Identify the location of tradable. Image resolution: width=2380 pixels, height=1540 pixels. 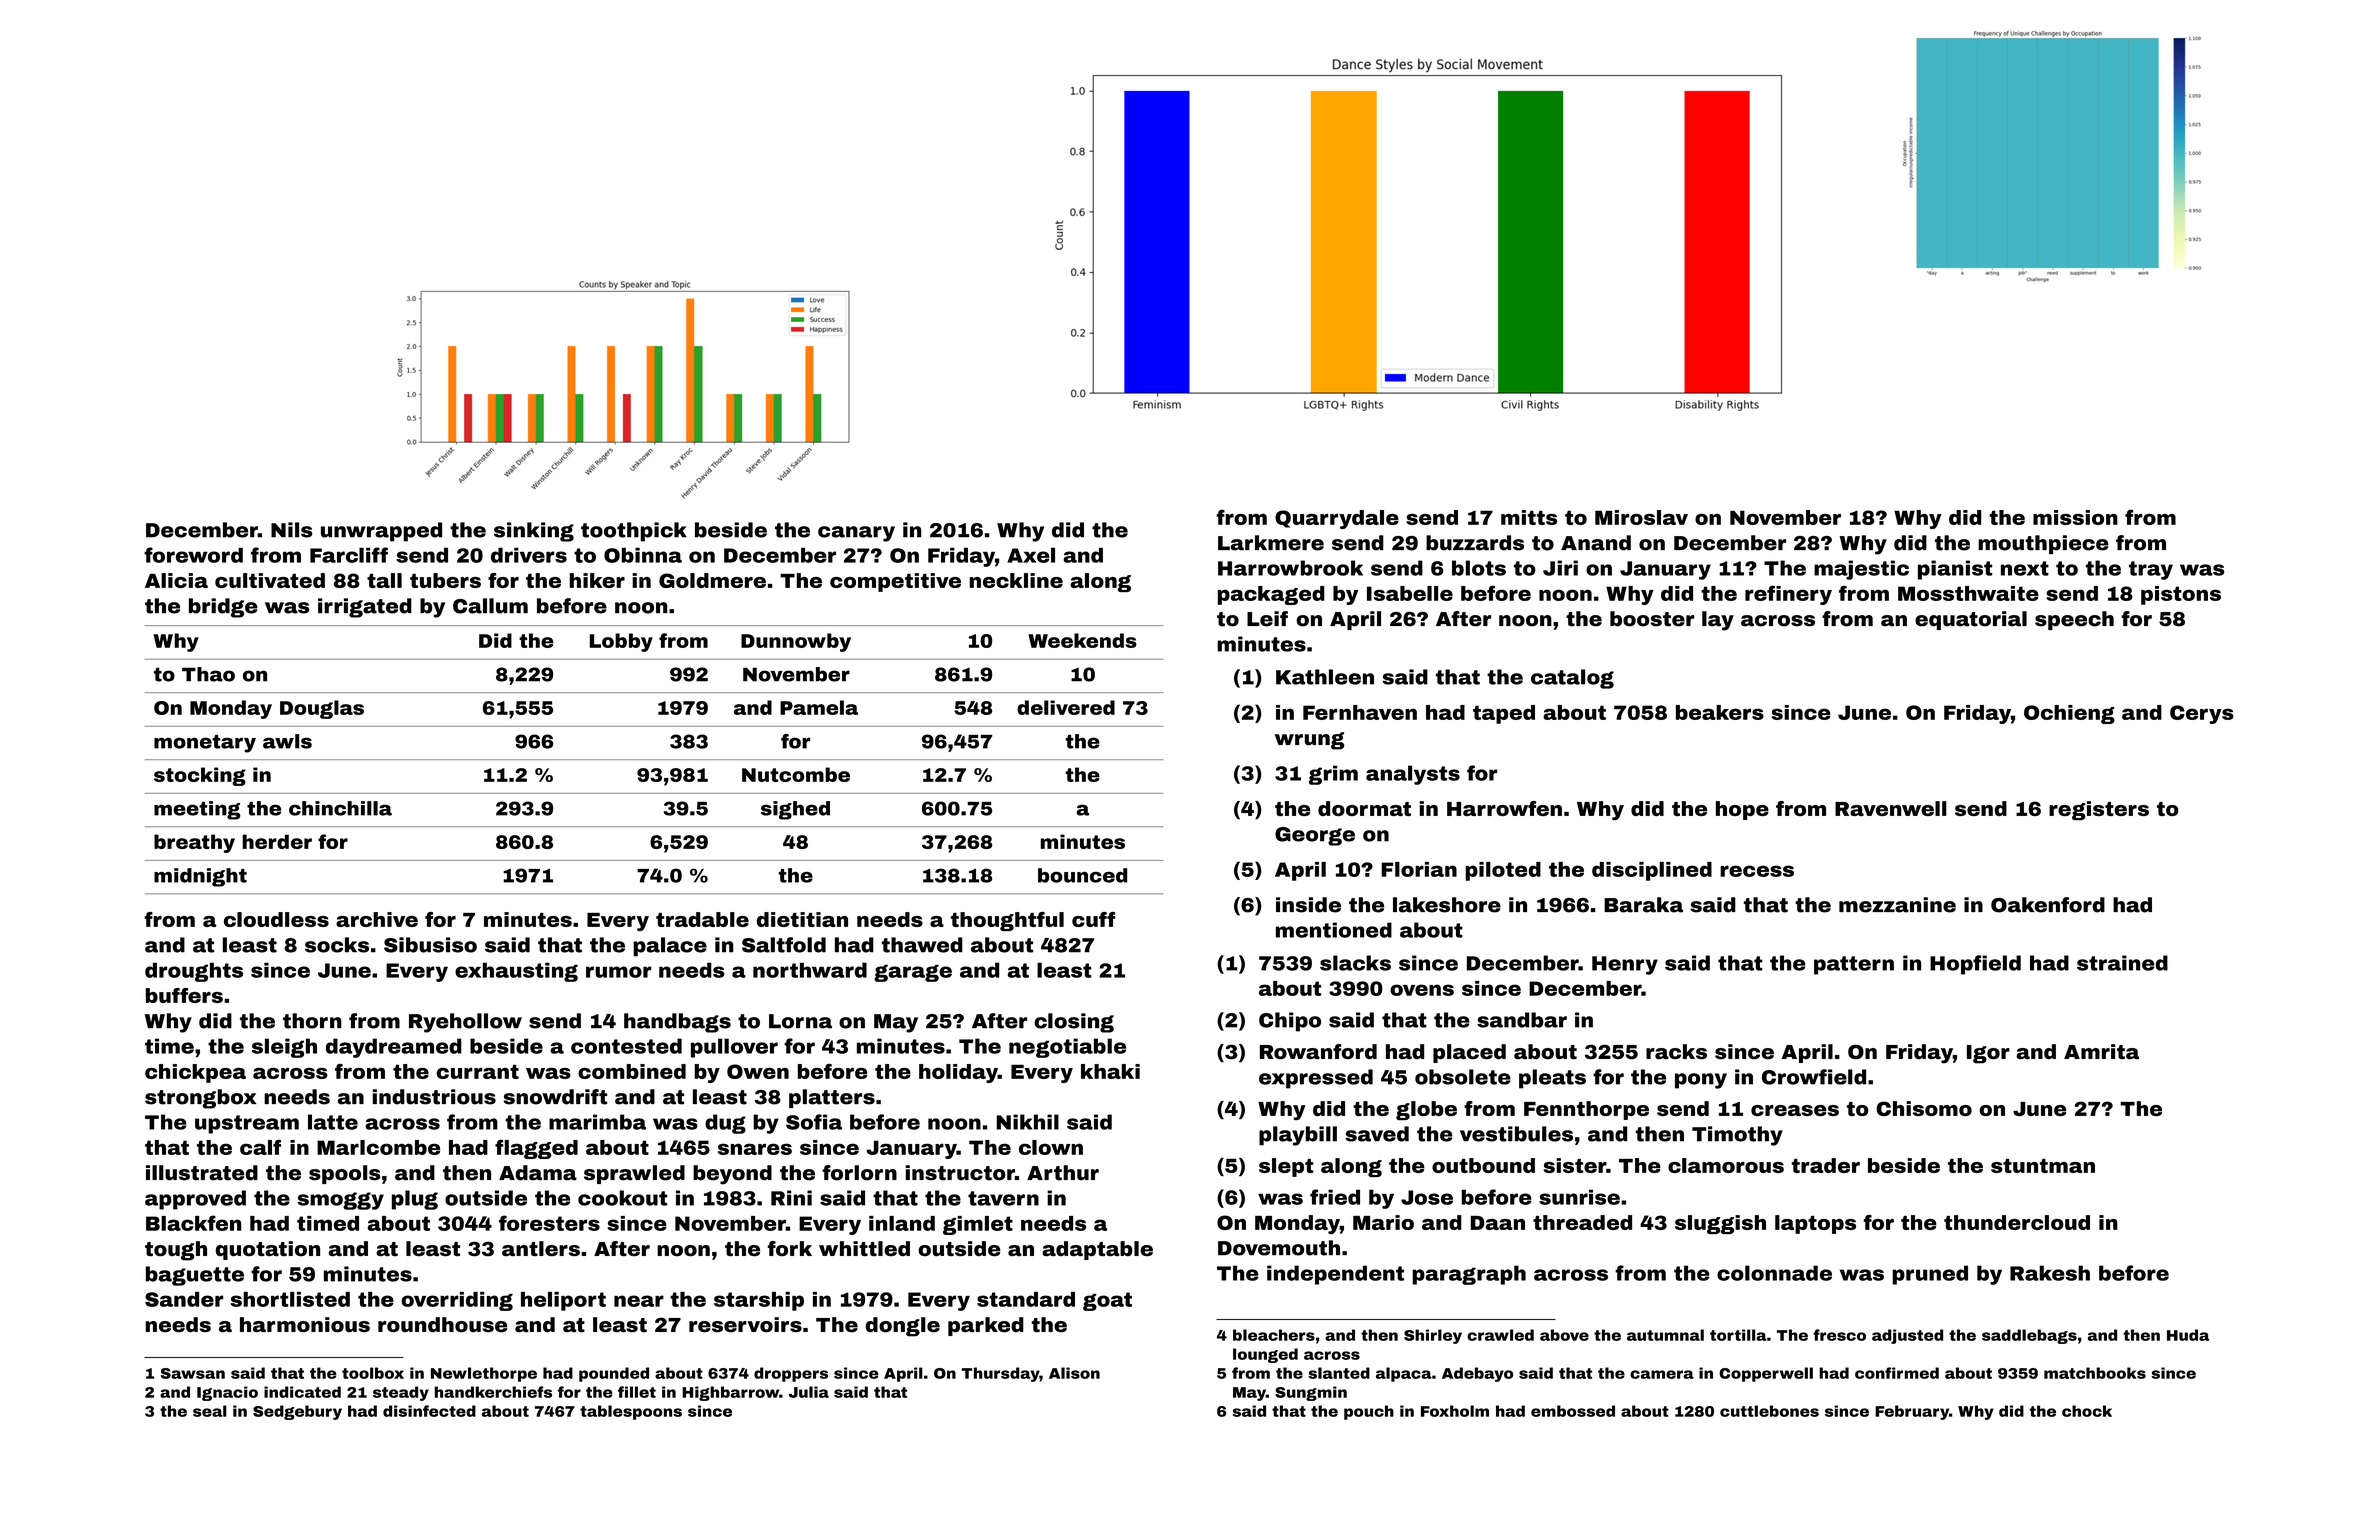
(702, 919).
